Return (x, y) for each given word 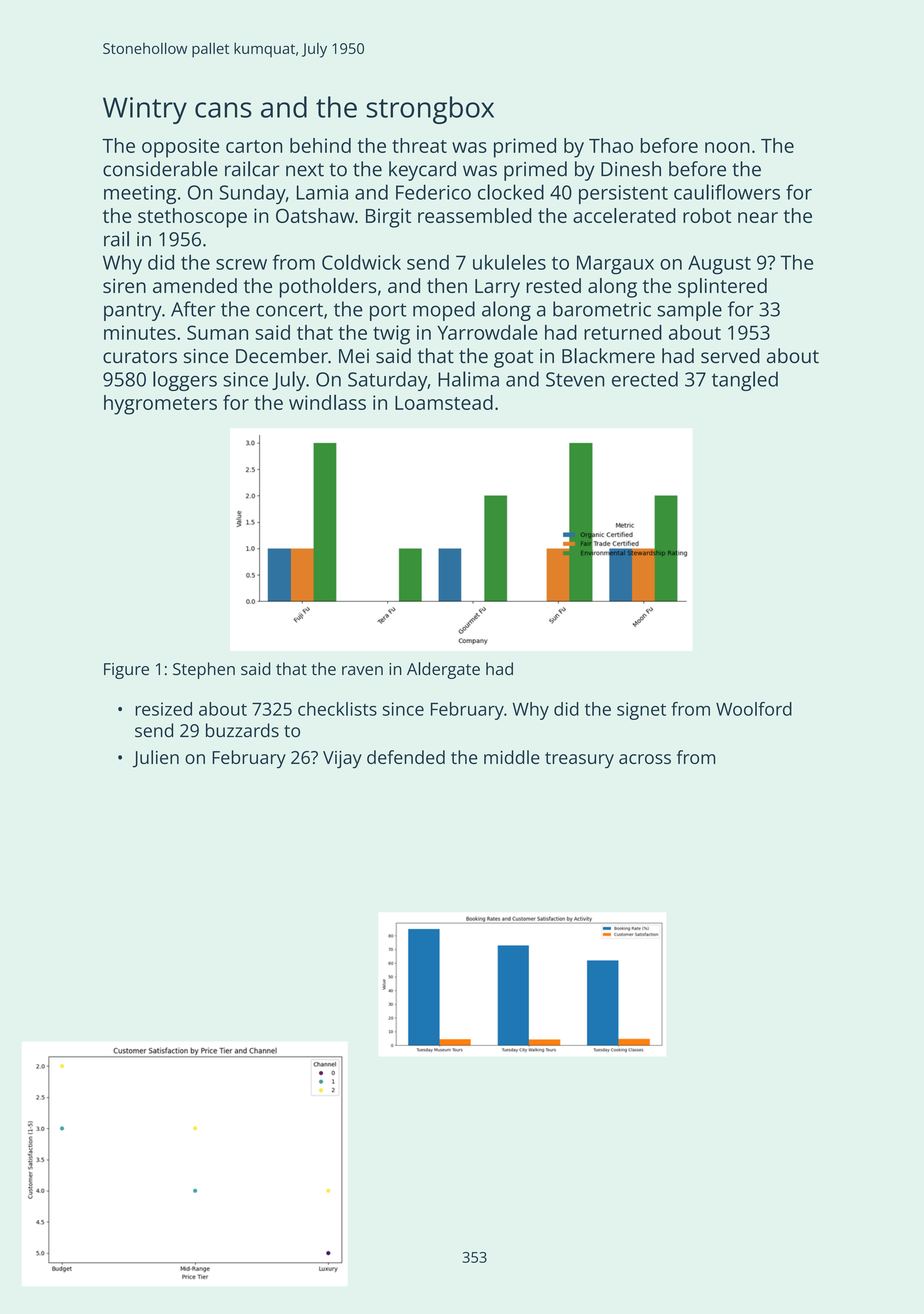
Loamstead (444, 402)
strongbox (430, 110)
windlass (327, 402)
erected (645, 379)
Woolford (754, 709)
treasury (579, 760)
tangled (745, 381)
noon (727, 147)
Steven (575, 379)
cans (223, 110)
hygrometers (160, 405)
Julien (156, 759)
